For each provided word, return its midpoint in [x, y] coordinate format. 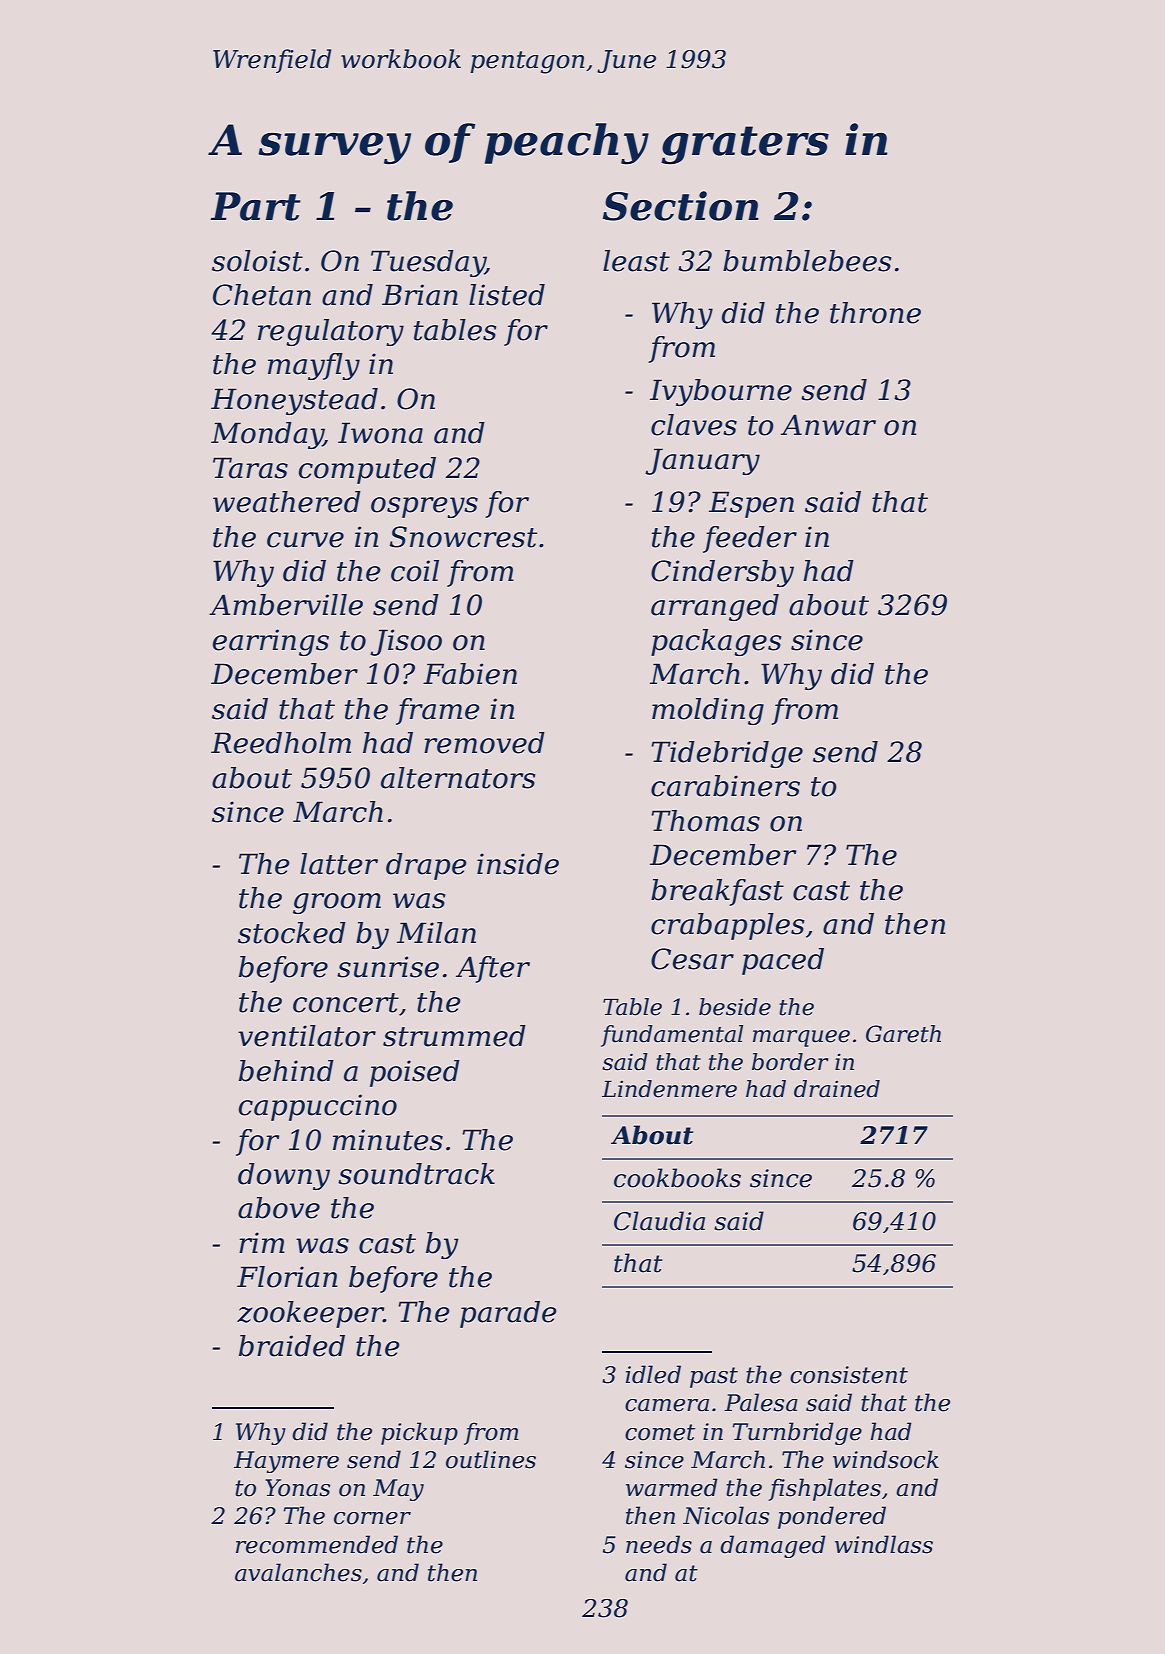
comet [660, 1432]
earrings [270, 642]
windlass [884, 1544]
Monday [267, 435]
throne [875, 313]
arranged [715, 607]
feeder [750, 539]
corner [372, 1518]
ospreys [424, 507]
